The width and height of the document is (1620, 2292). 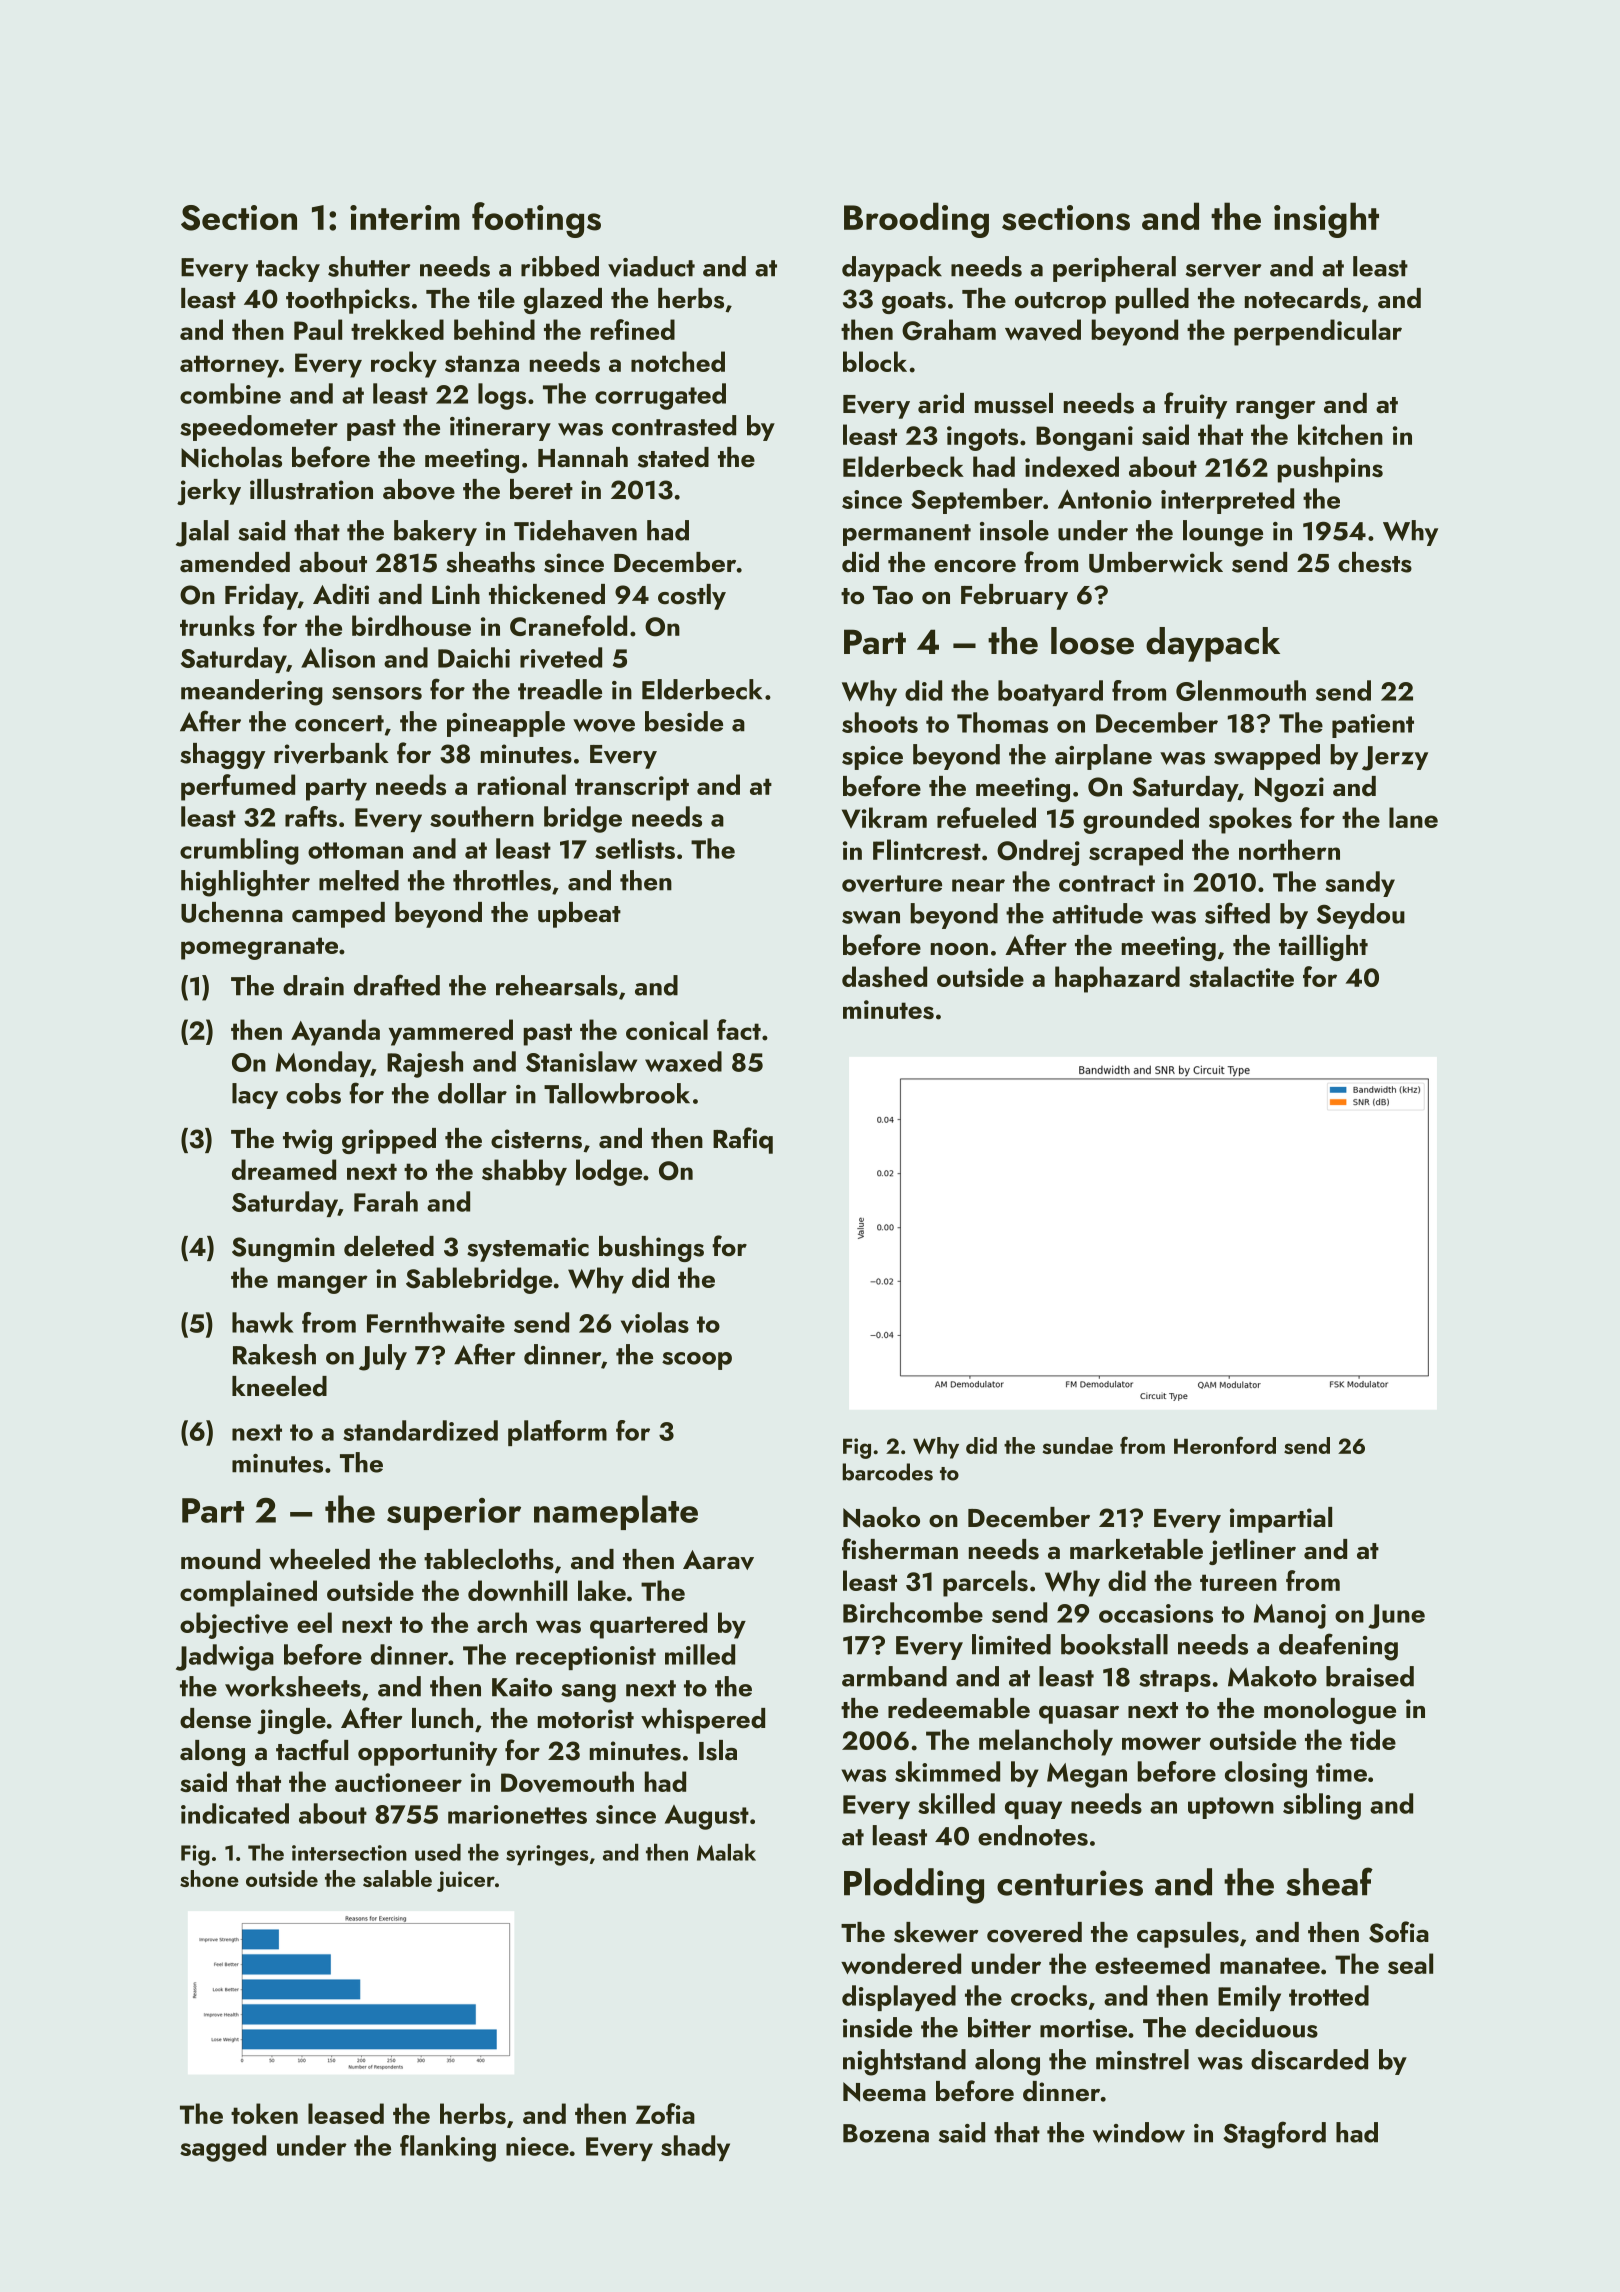 What do you see at coordinates (914, 1886) in the document?
I see `Plodding` at bounding box center [914, 1886].
